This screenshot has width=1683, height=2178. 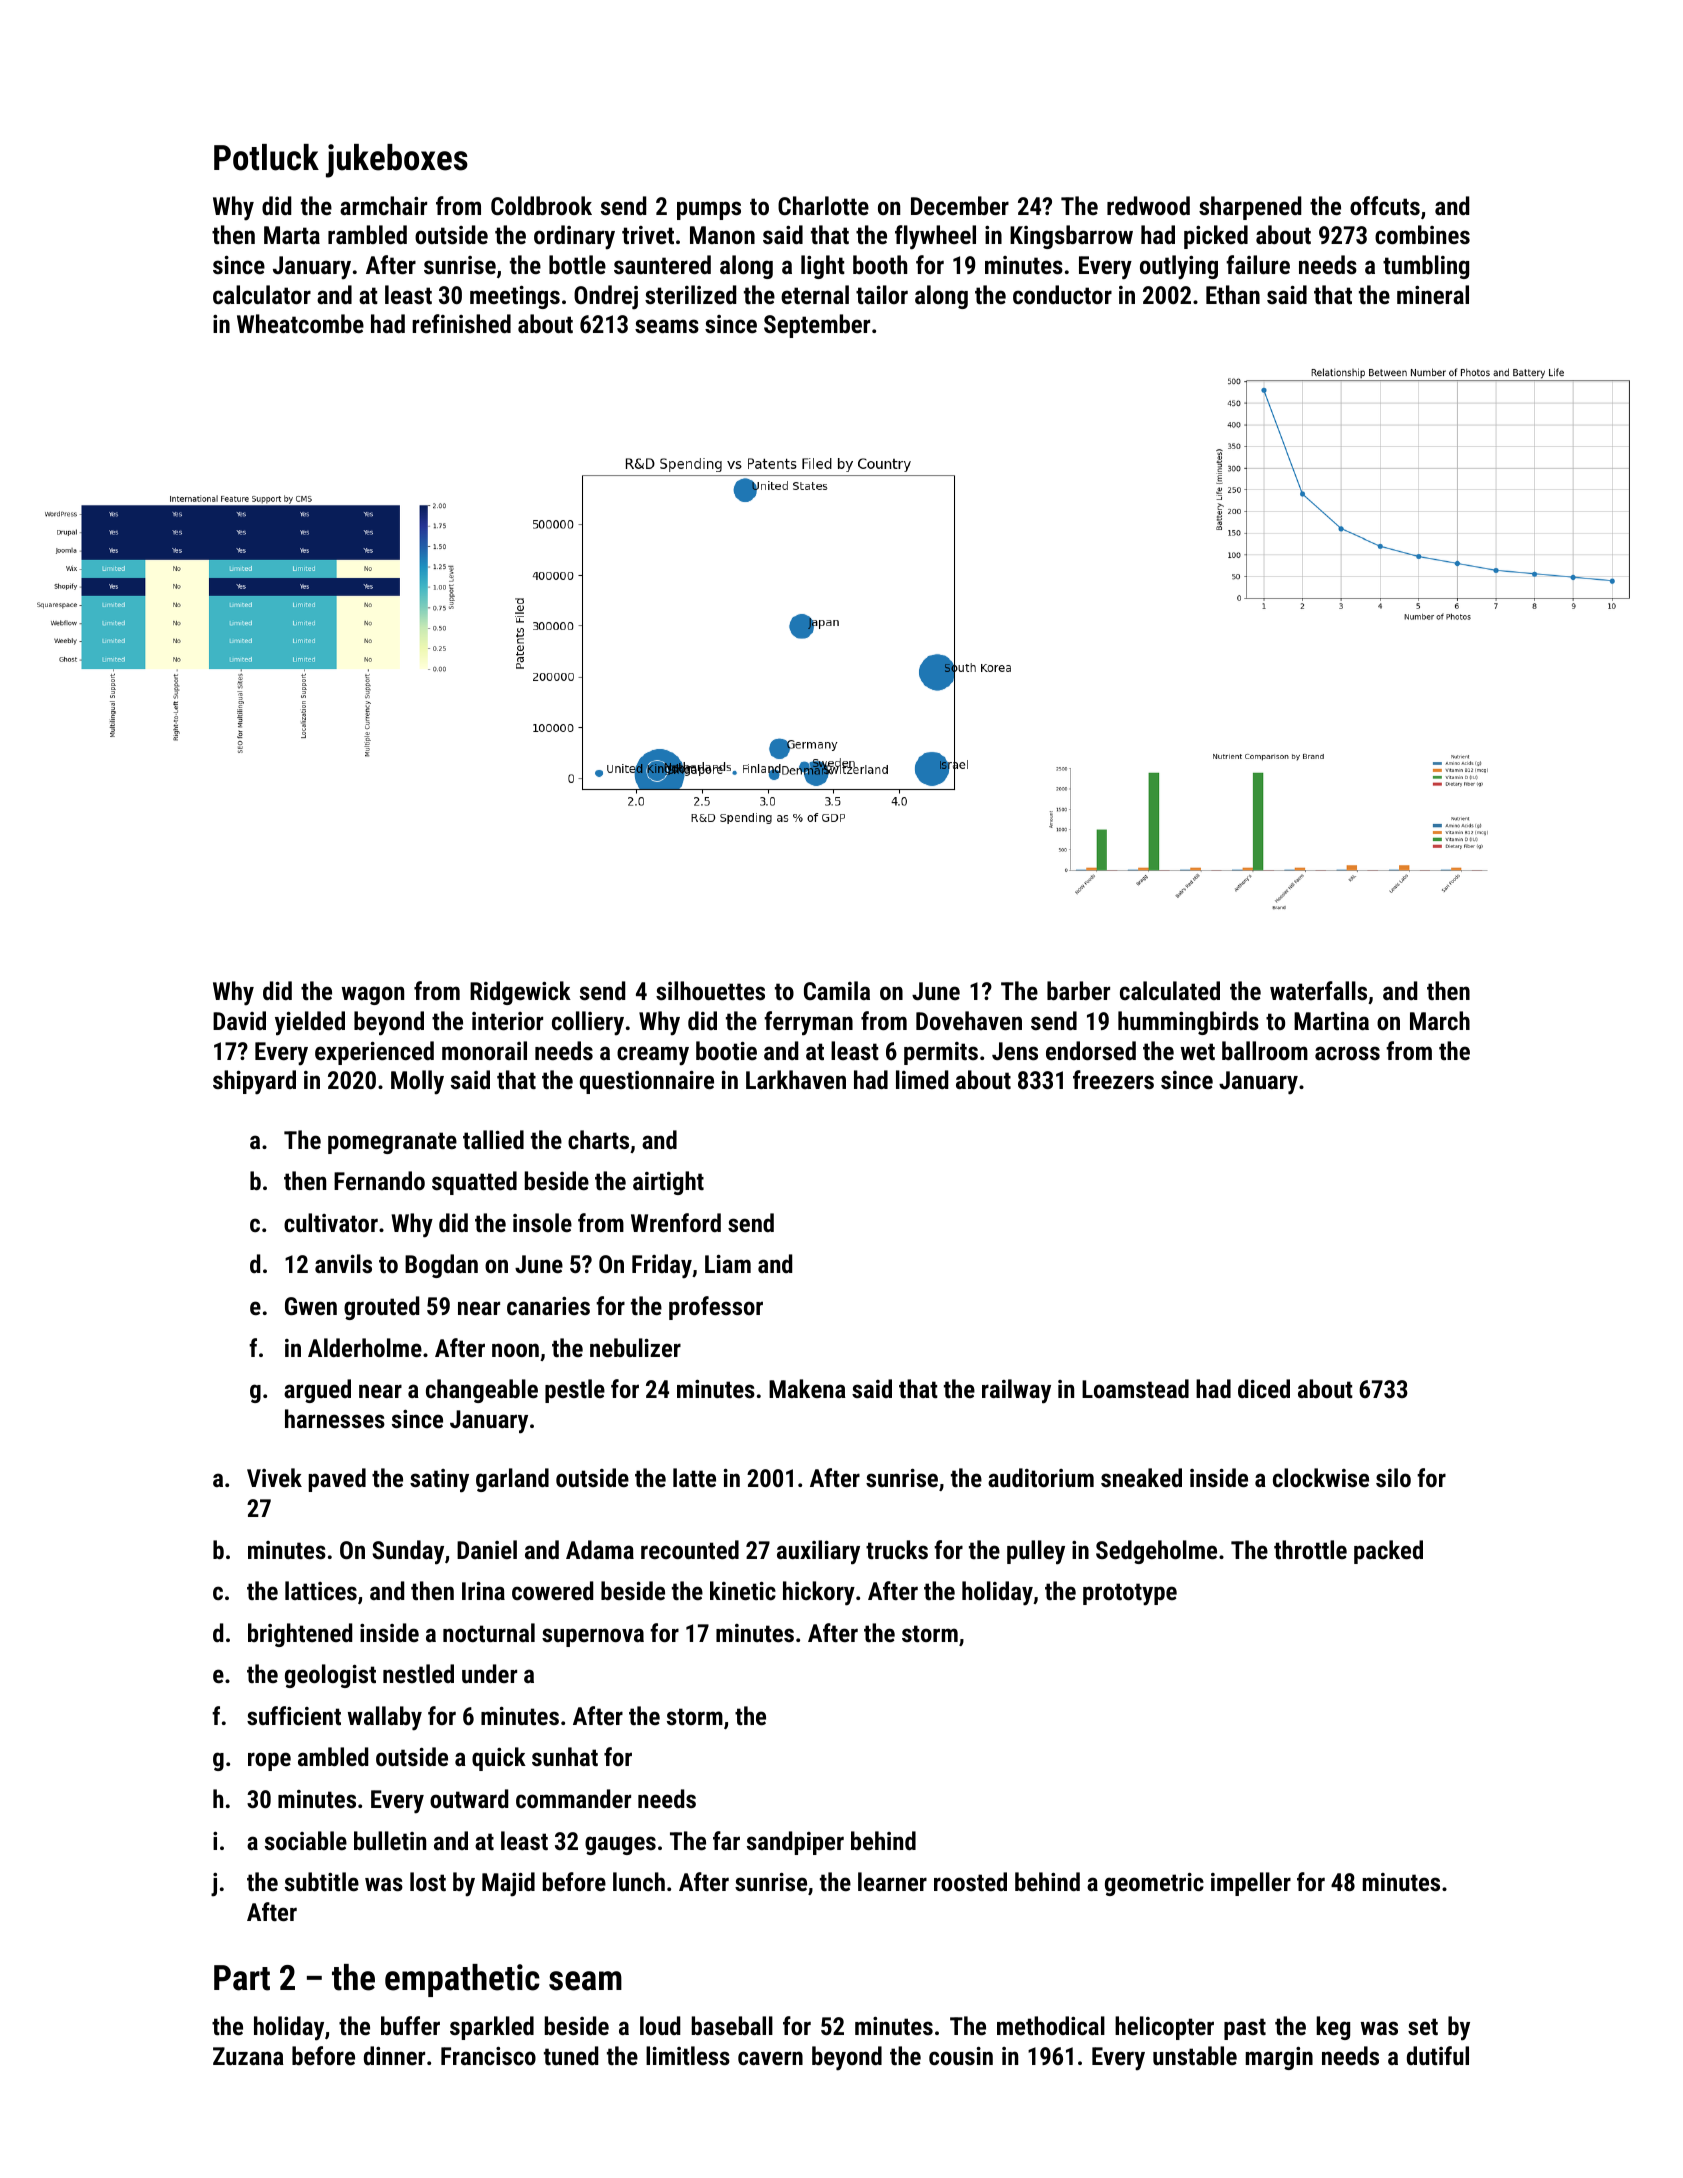 What do you see at coordinates (541, 205) in the screenshot?
I see `Coldbrook` at bounding box center [541, 205].
